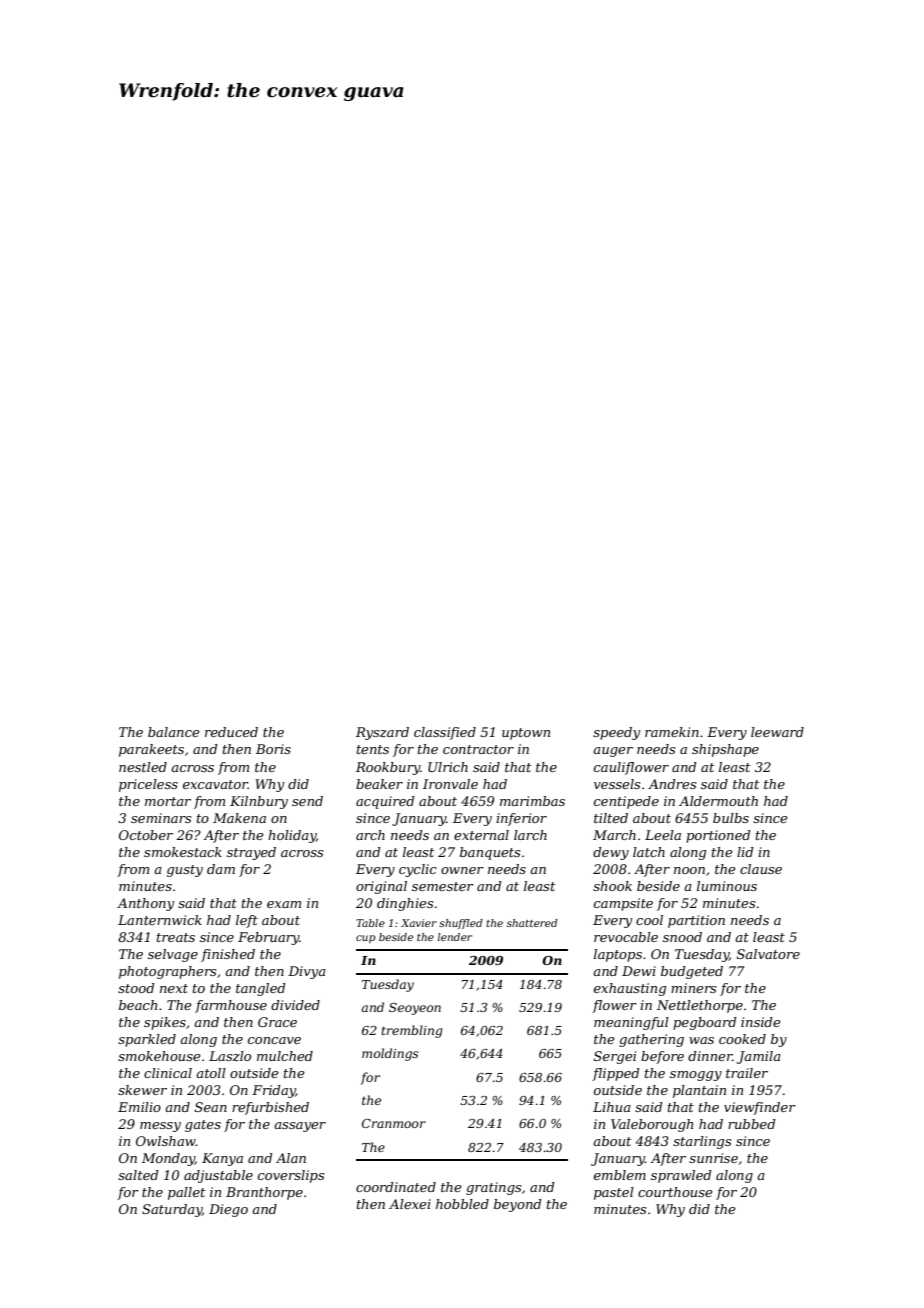  Describe the element at coordinates (675, 1192) in the image. I see `courthouse` at that location.
